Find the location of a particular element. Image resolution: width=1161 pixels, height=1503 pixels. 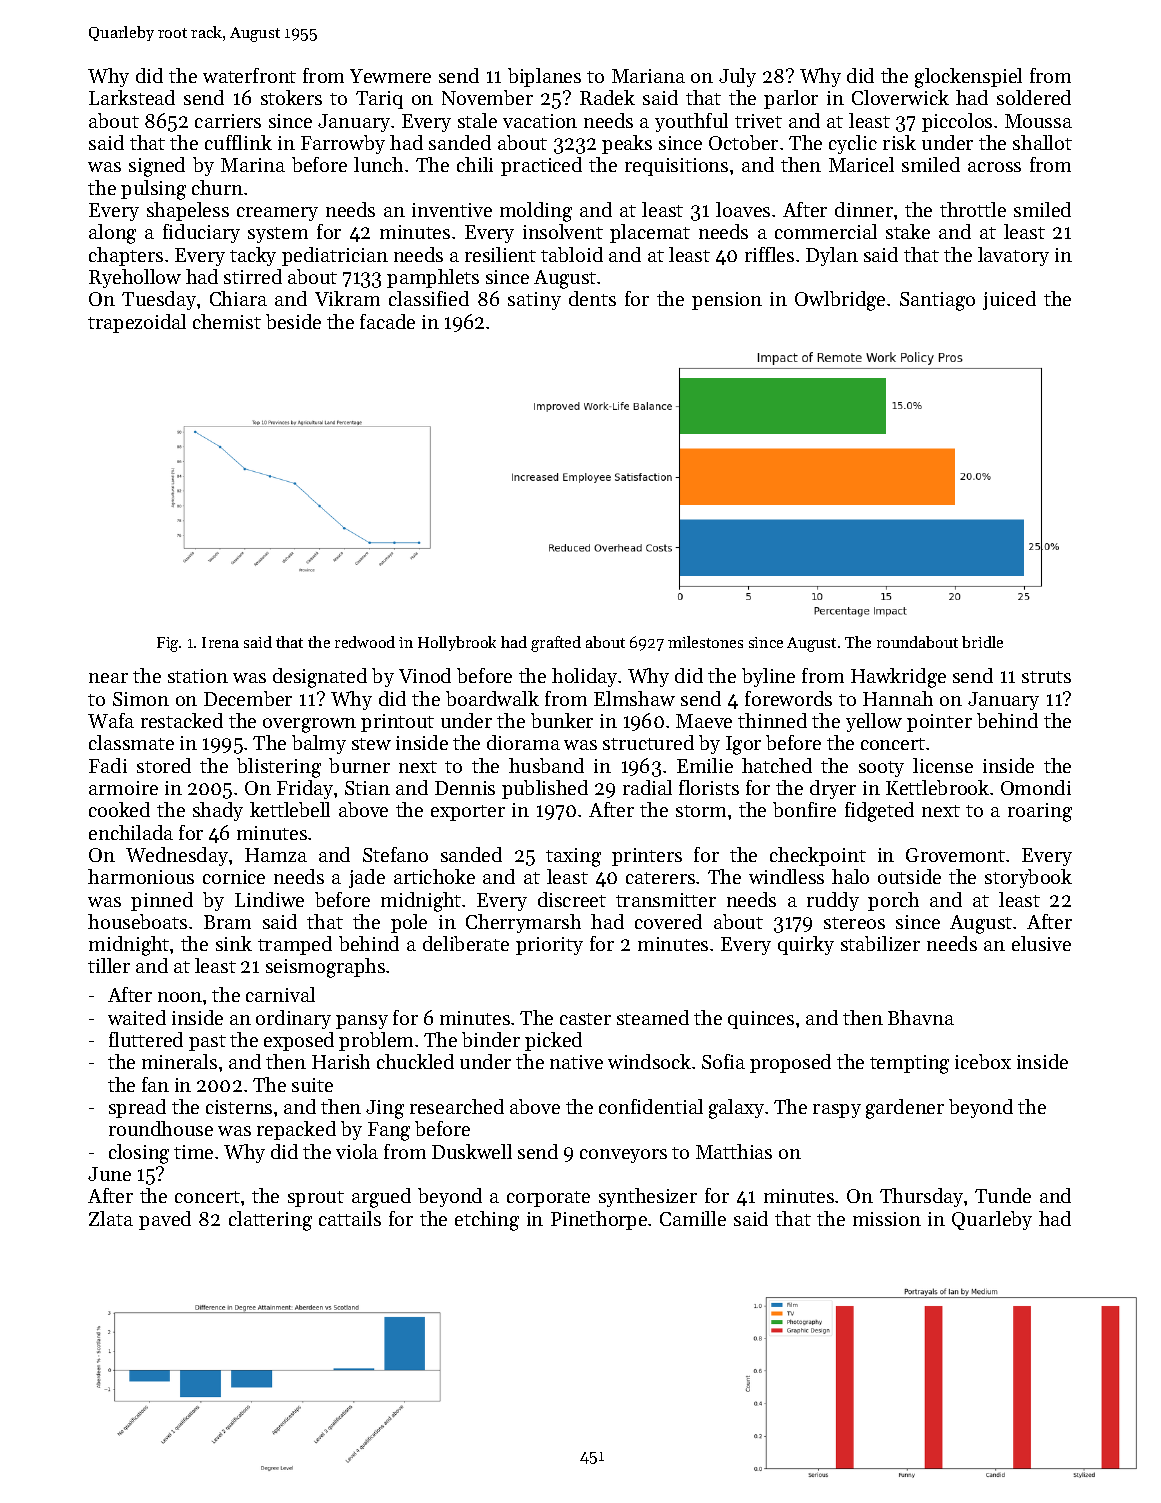

trapezoidal is located at coordinates (137, 323).
